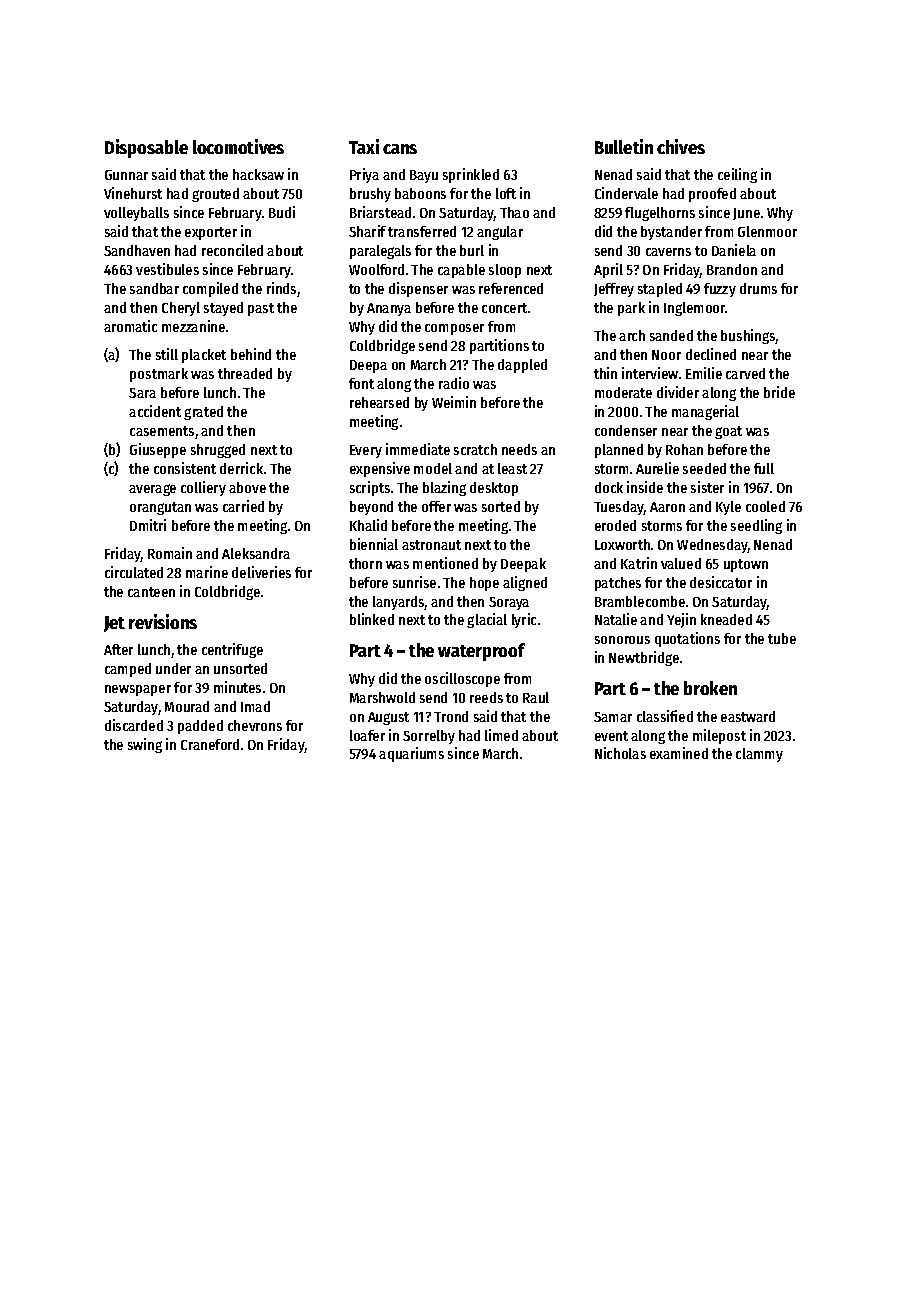 The height and width of the page is (1316, 908). I want to click on carried, so click(243, 506).
